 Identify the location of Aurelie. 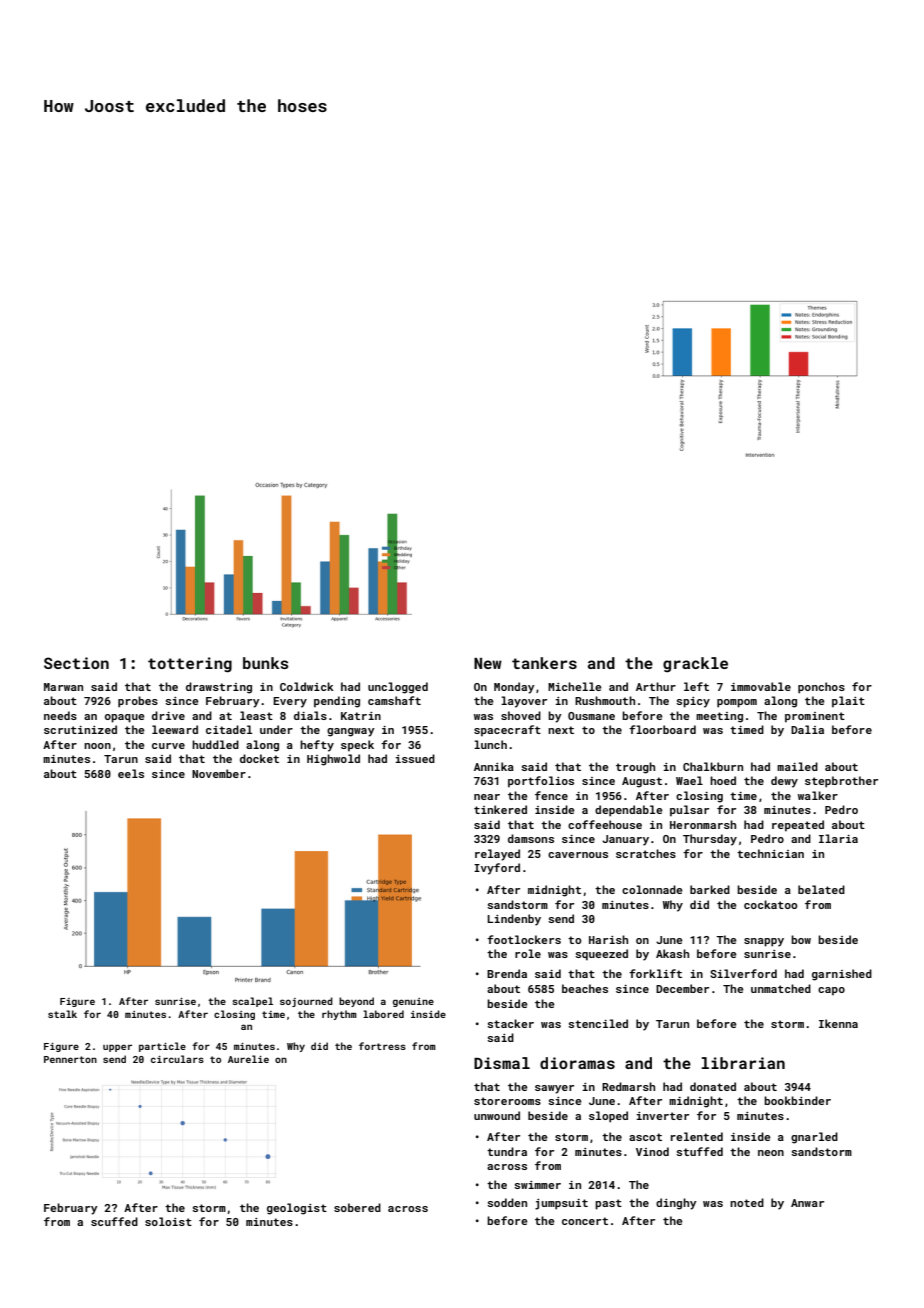
(248, 1059).
